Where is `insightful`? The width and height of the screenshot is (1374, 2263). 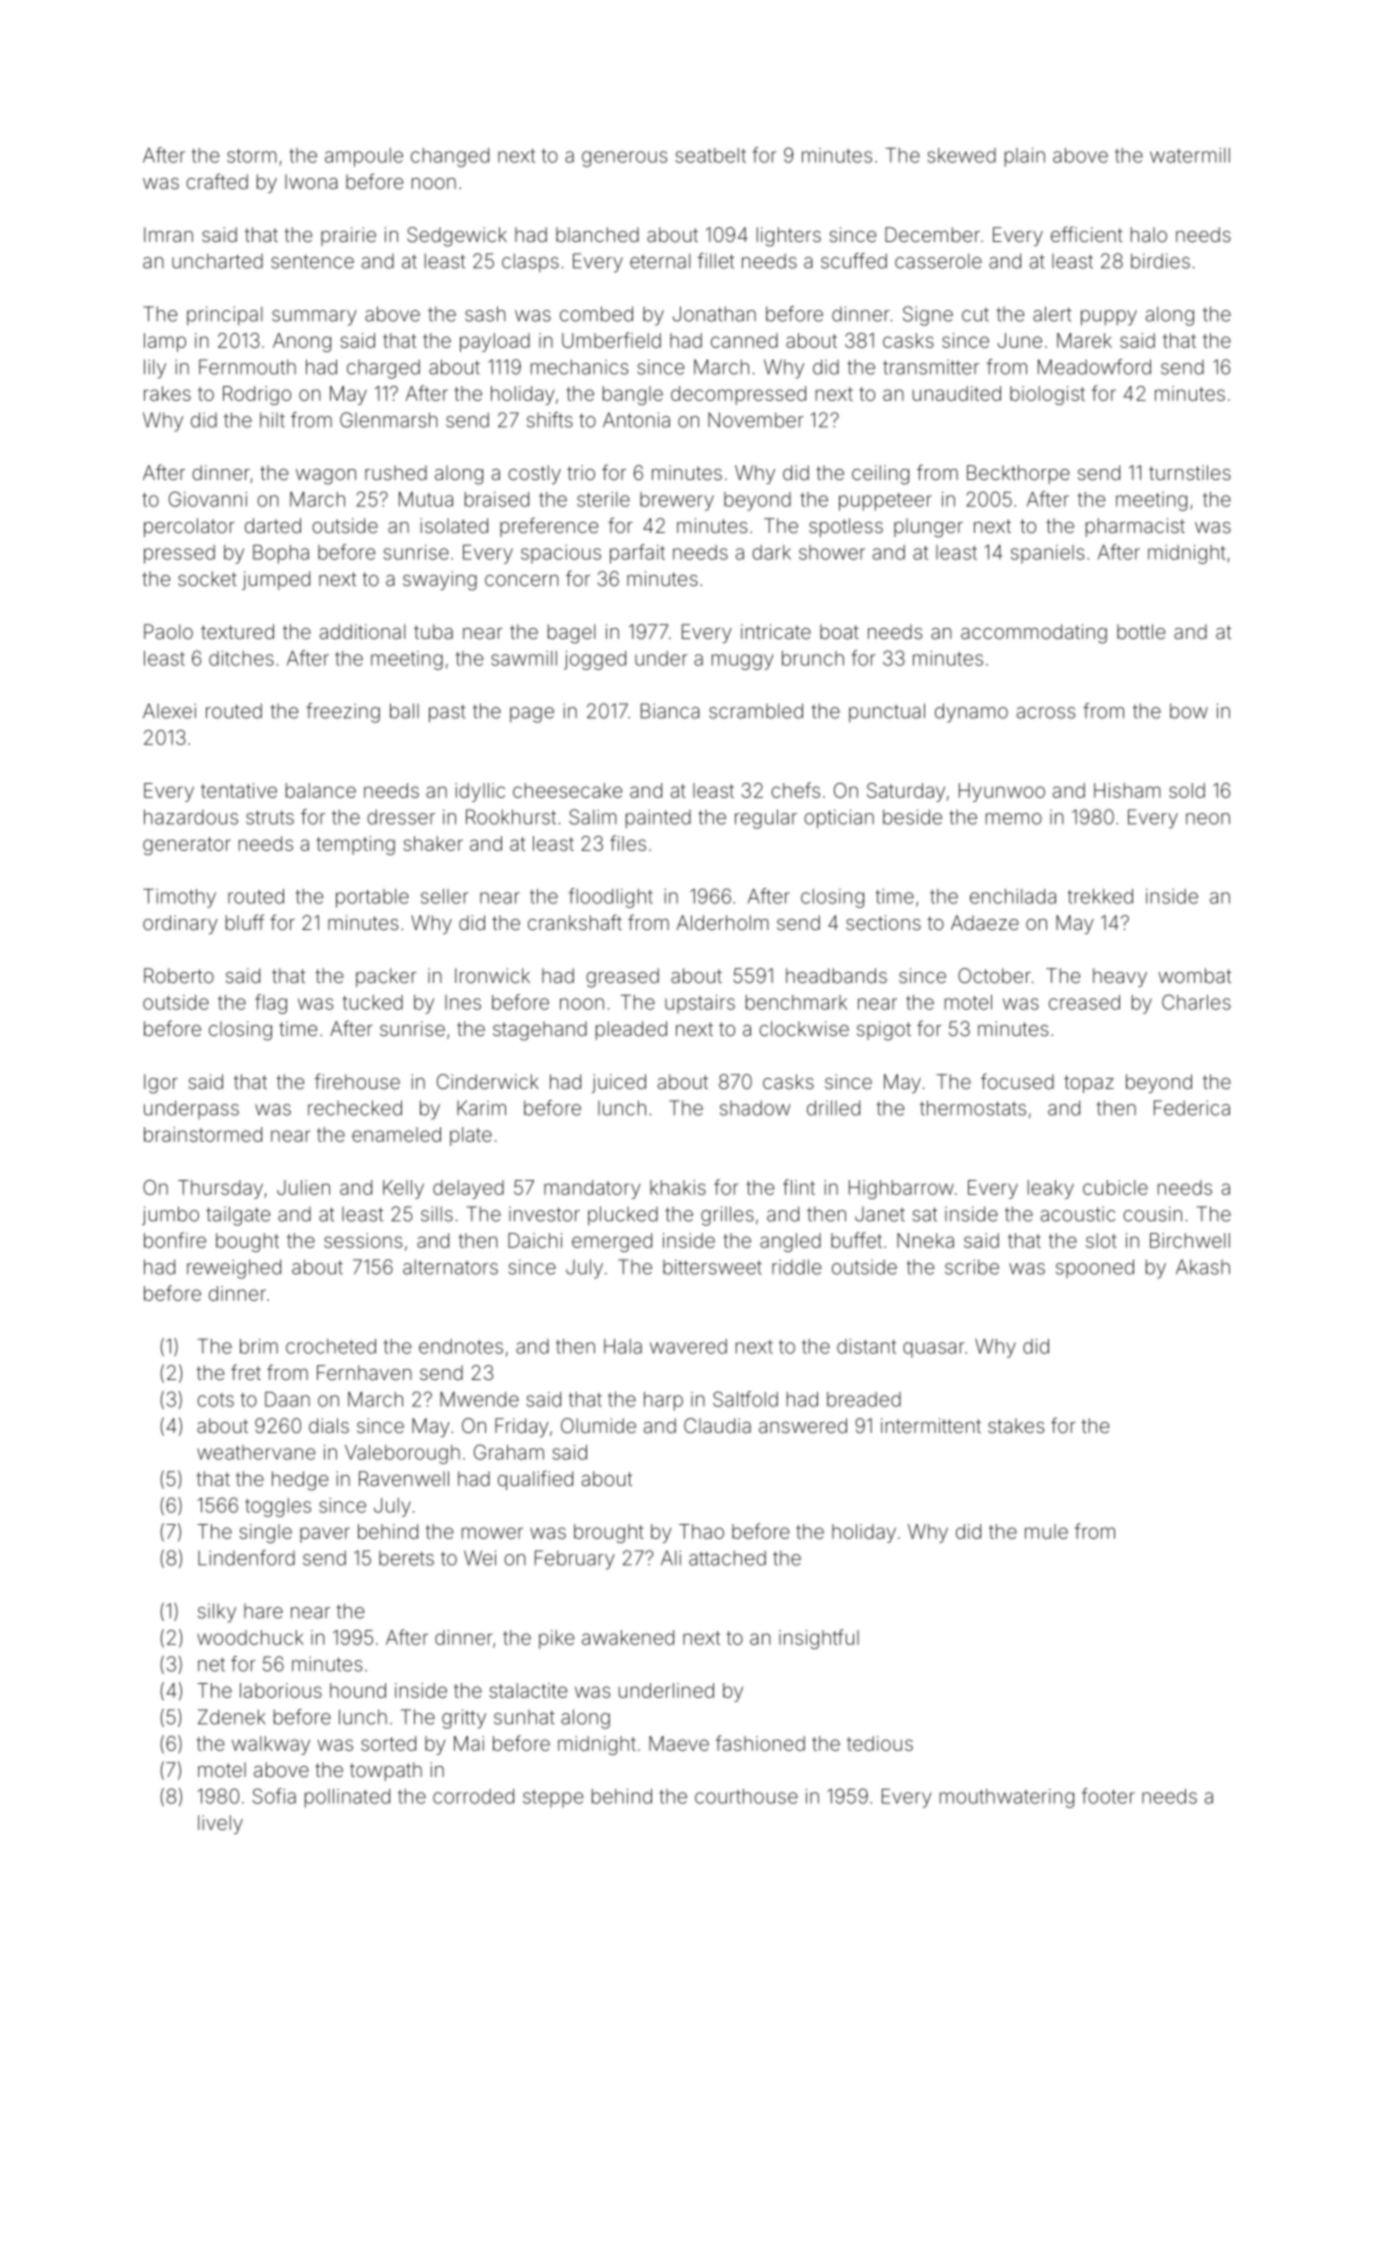
insightful is located at coordinates (819, 1639).
